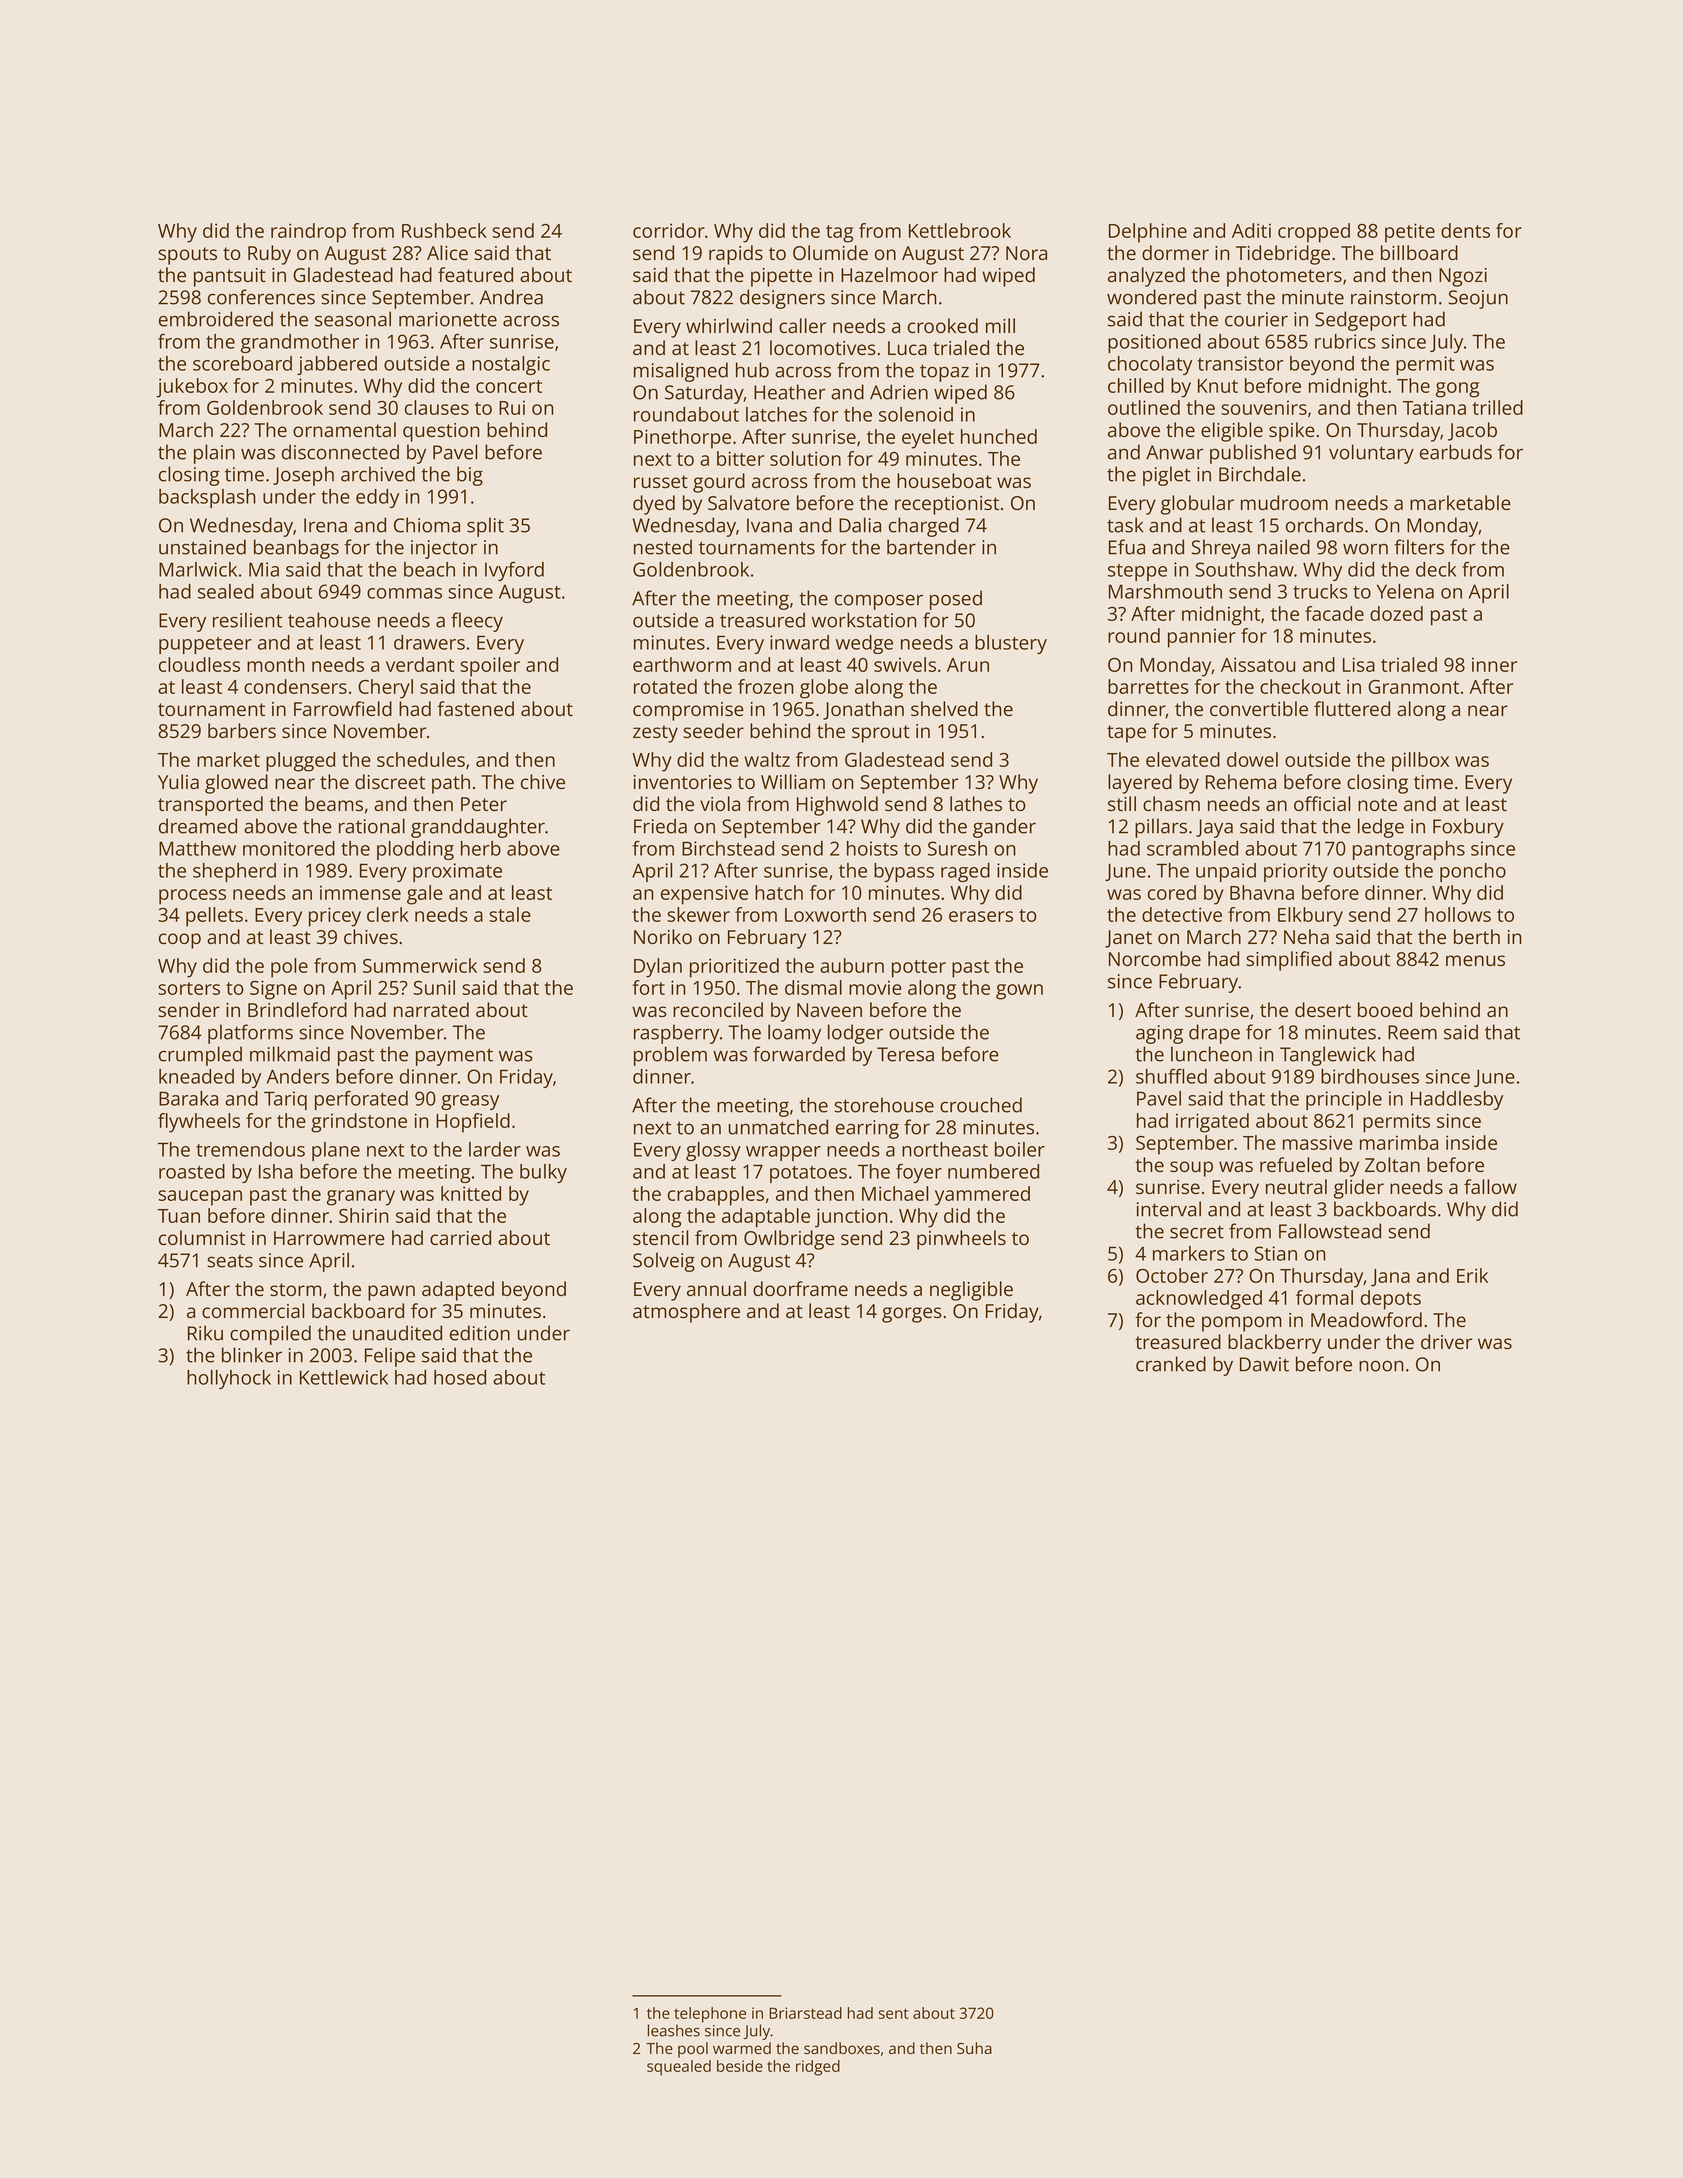  I want to click on yammered, so click(982, 1196).
